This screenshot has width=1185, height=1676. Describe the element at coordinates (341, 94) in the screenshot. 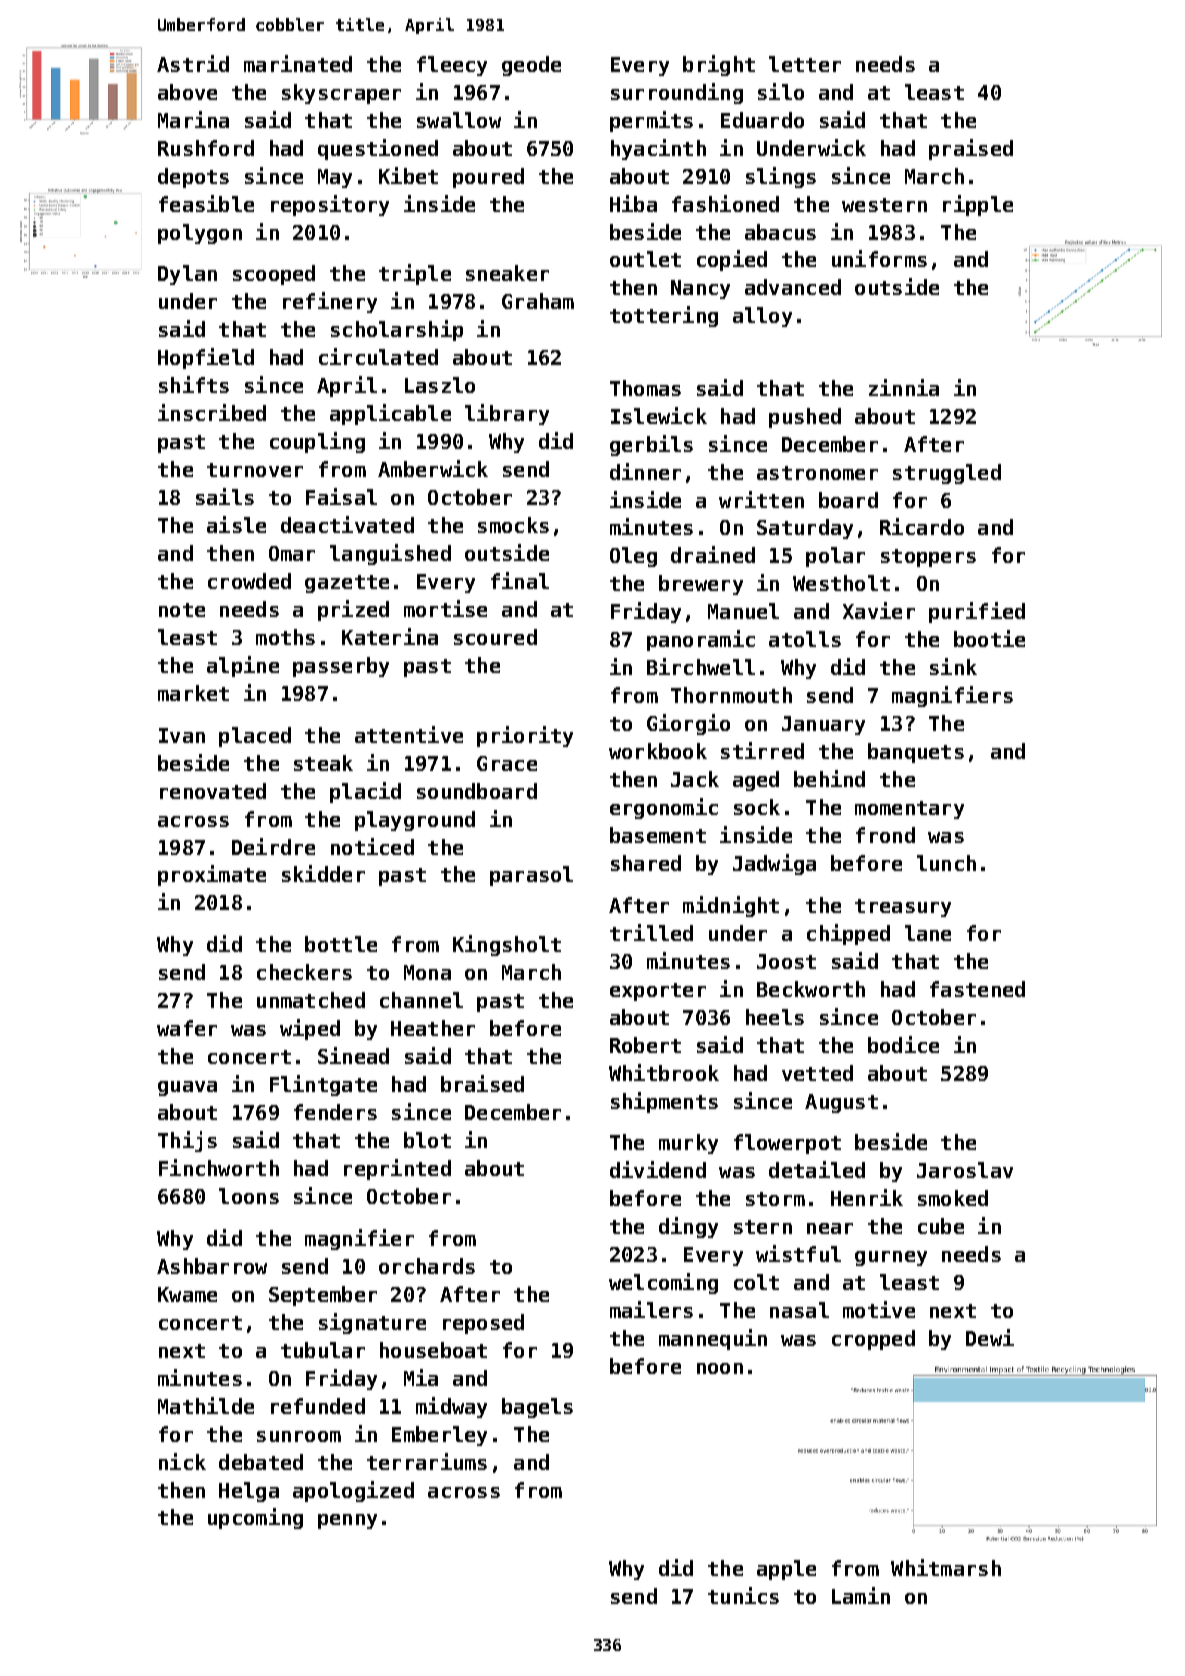

I see `skyscraper` at that location.
